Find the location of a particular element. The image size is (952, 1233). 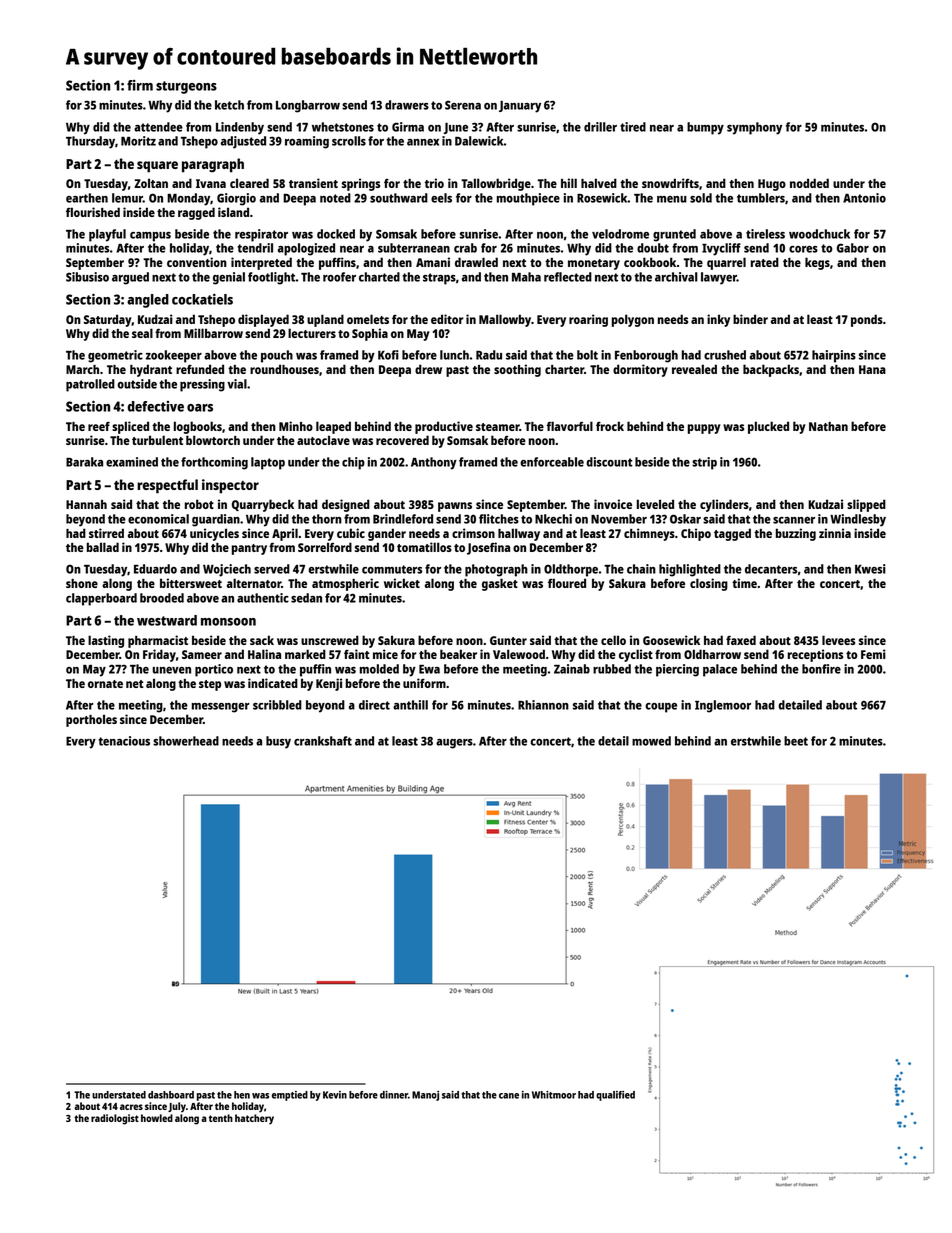

Eduardo is located at coordinates (155, 569).
